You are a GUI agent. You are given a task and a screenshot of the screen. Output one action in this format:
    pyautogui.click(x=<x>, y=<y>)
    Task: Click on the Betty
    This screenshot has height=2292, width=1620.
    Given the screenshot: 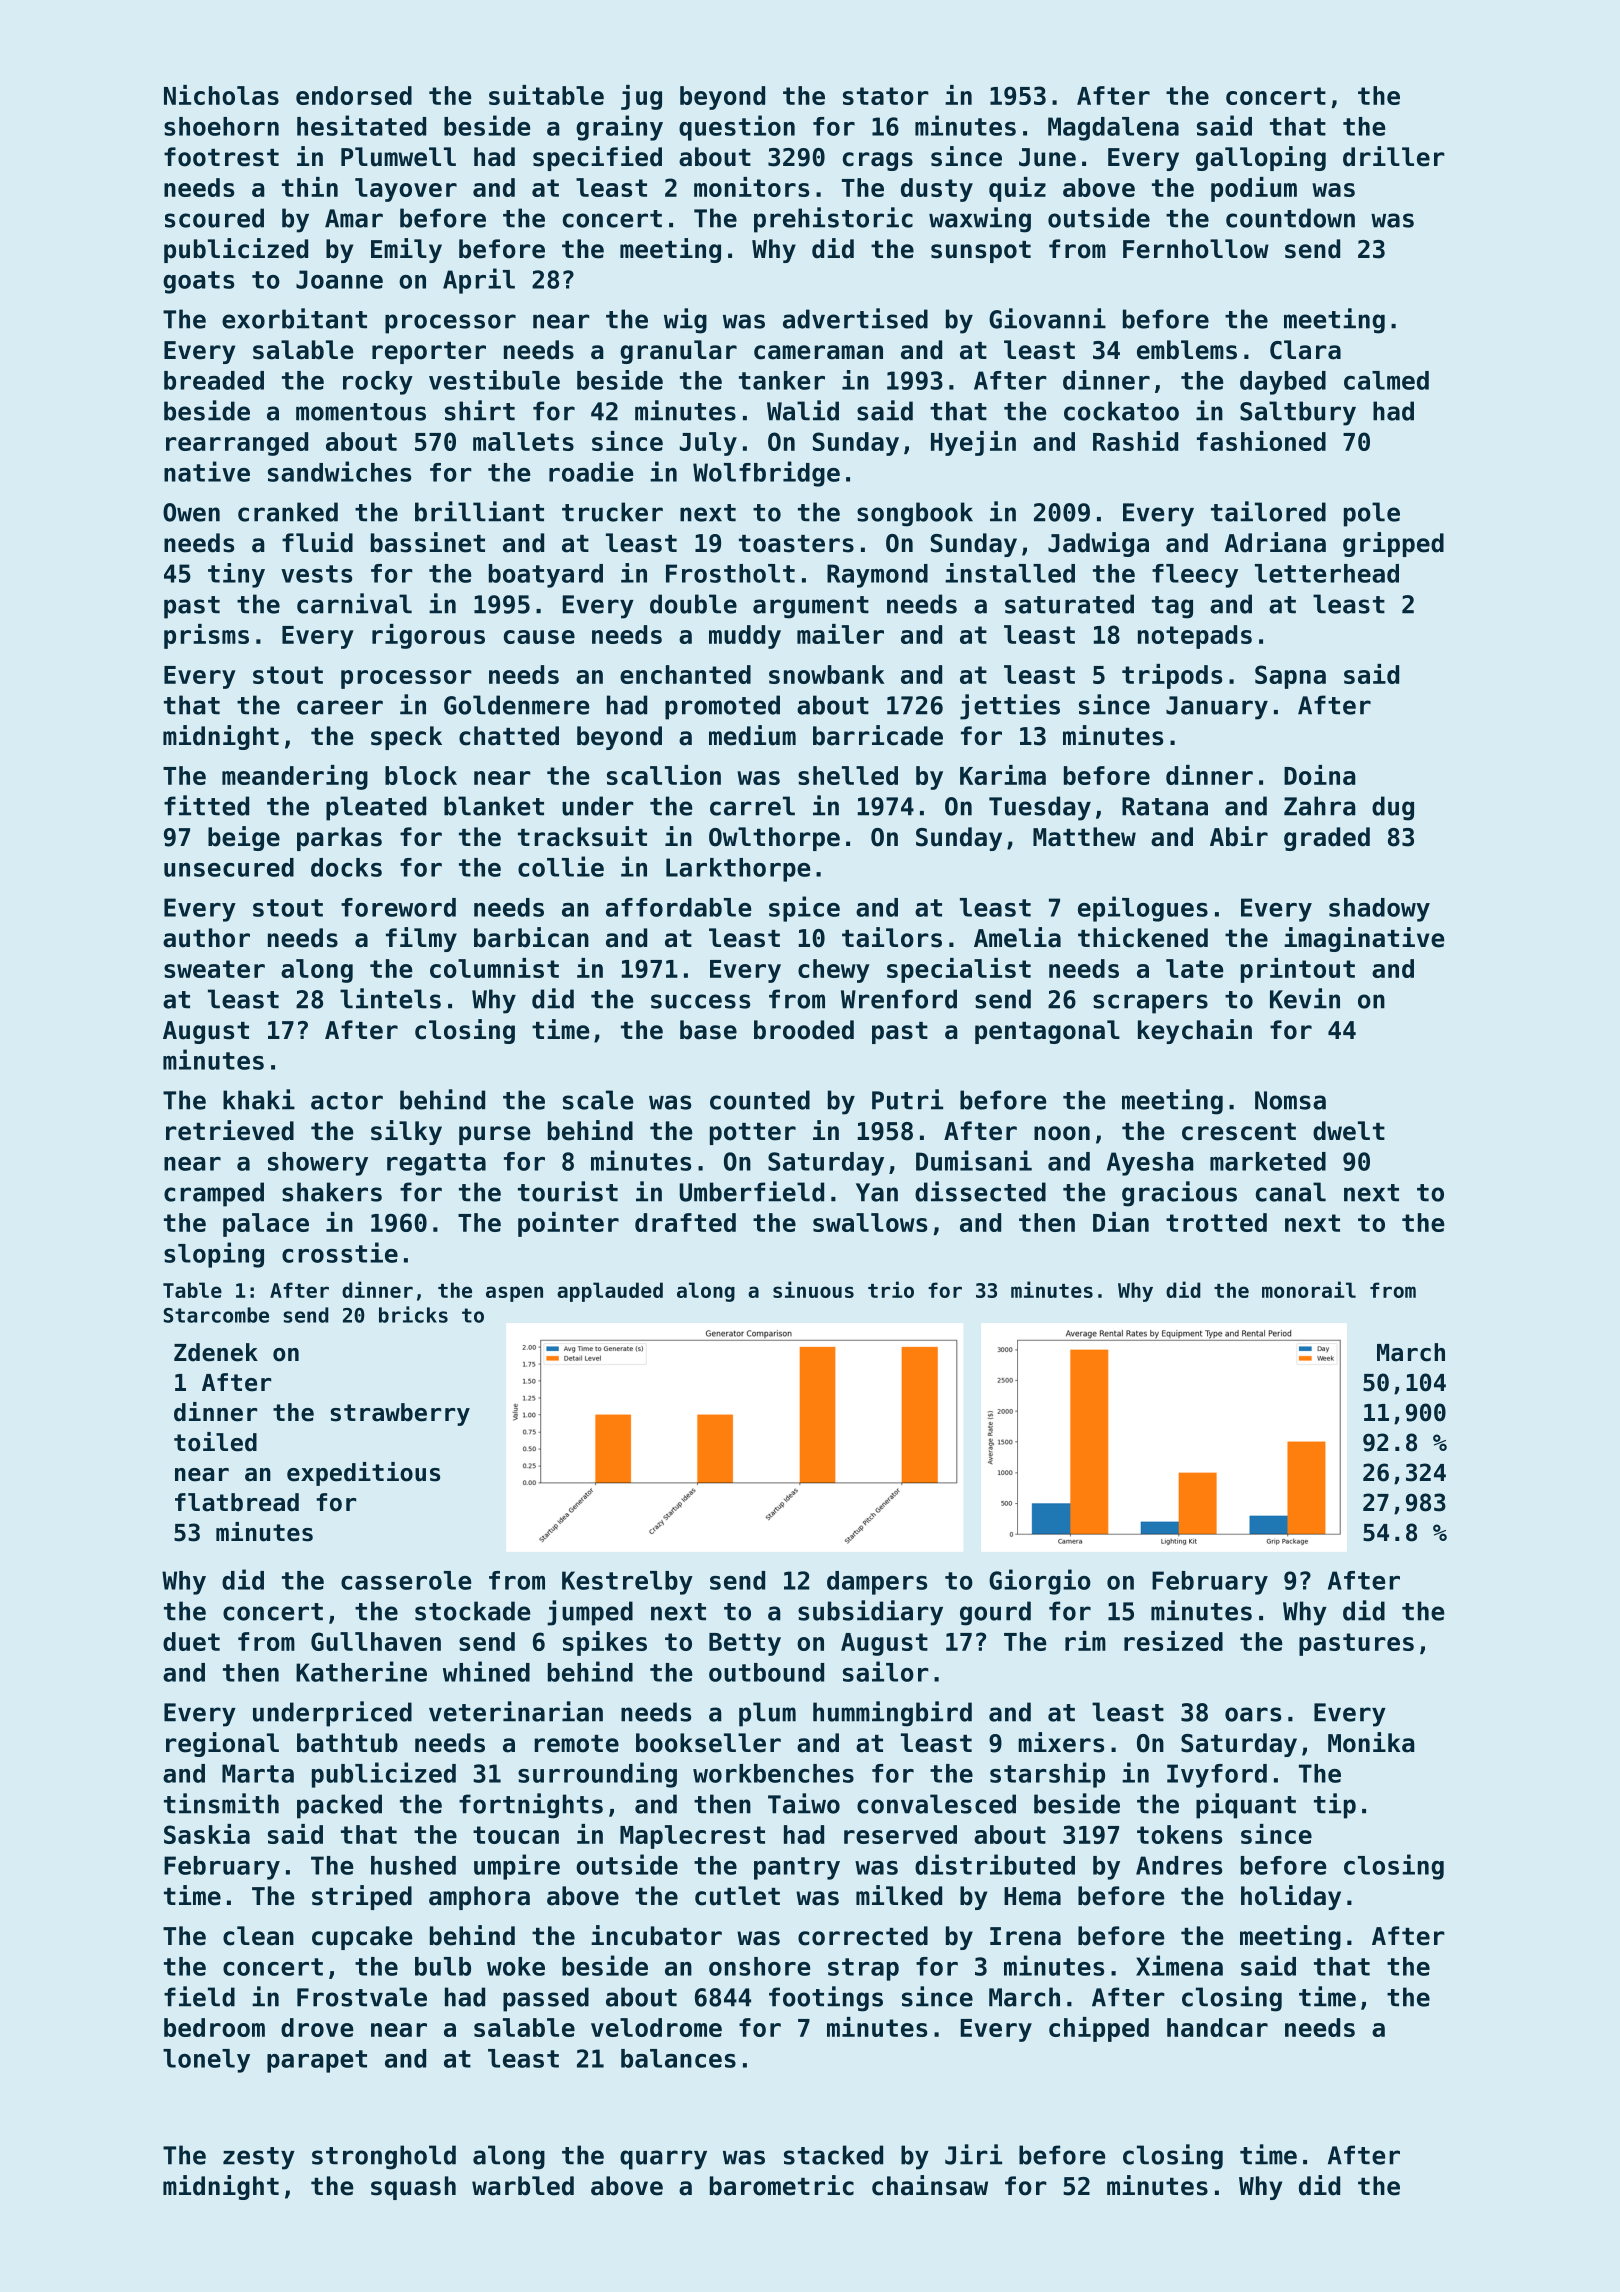 What is the action you would take?
    pyautogui.click(x=745, y=1644)
